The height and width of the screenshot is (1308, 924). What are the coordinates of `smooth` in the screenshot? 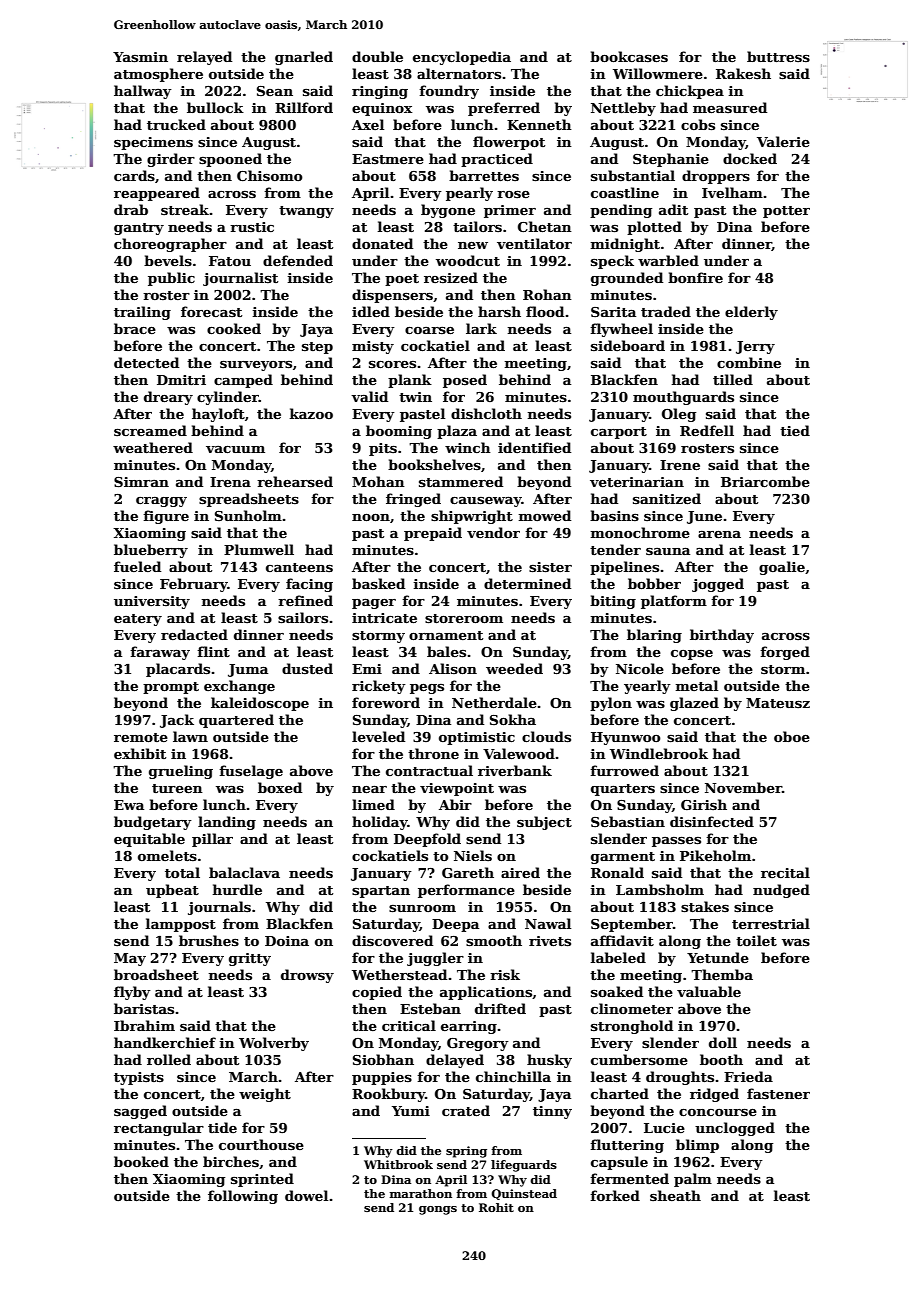 It's located at (494, 940).
